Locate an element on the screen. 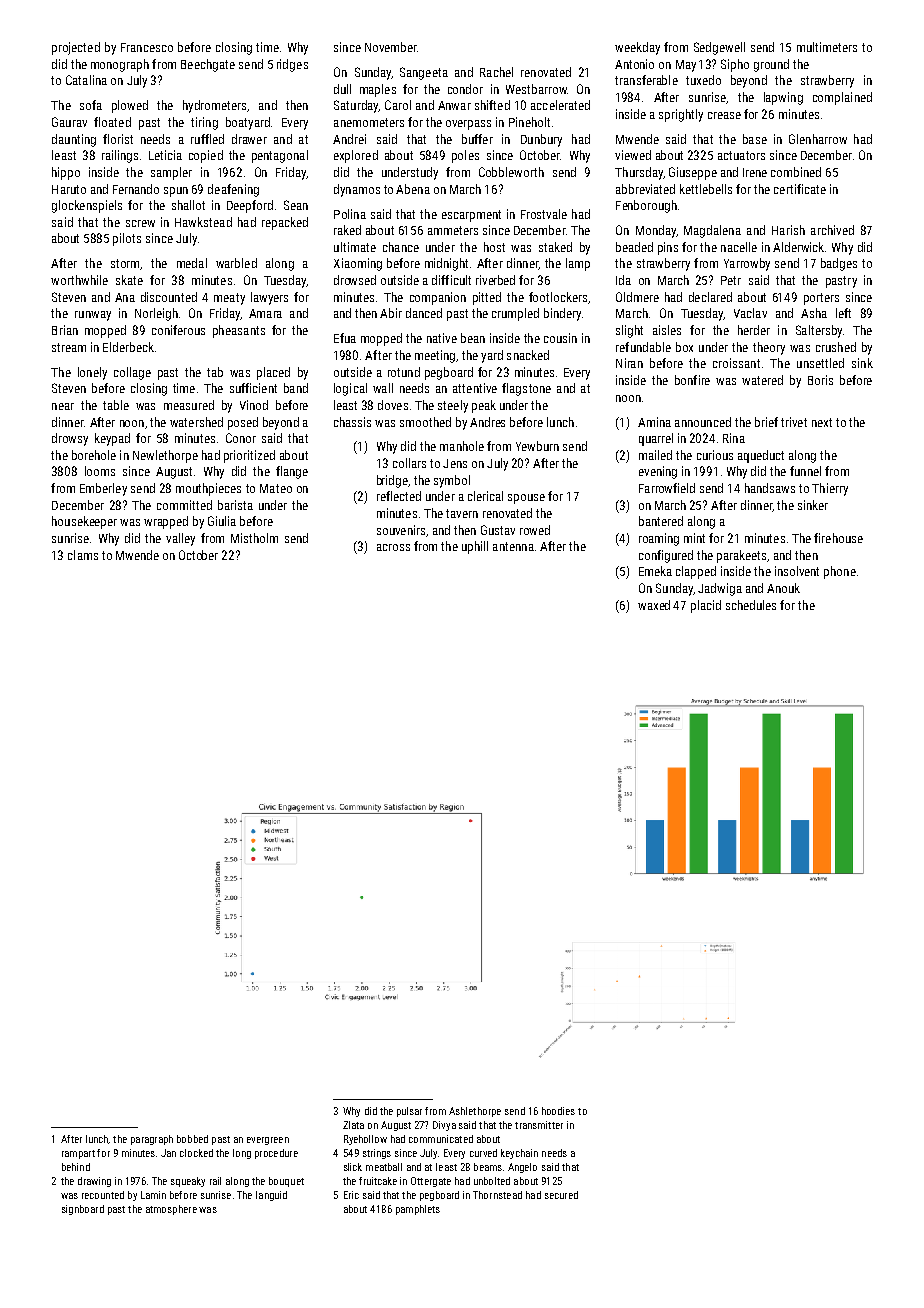 Image resolution: width=924 pixels, height=1308 pixels. hoodies is located at coordinates (558, 1111).
